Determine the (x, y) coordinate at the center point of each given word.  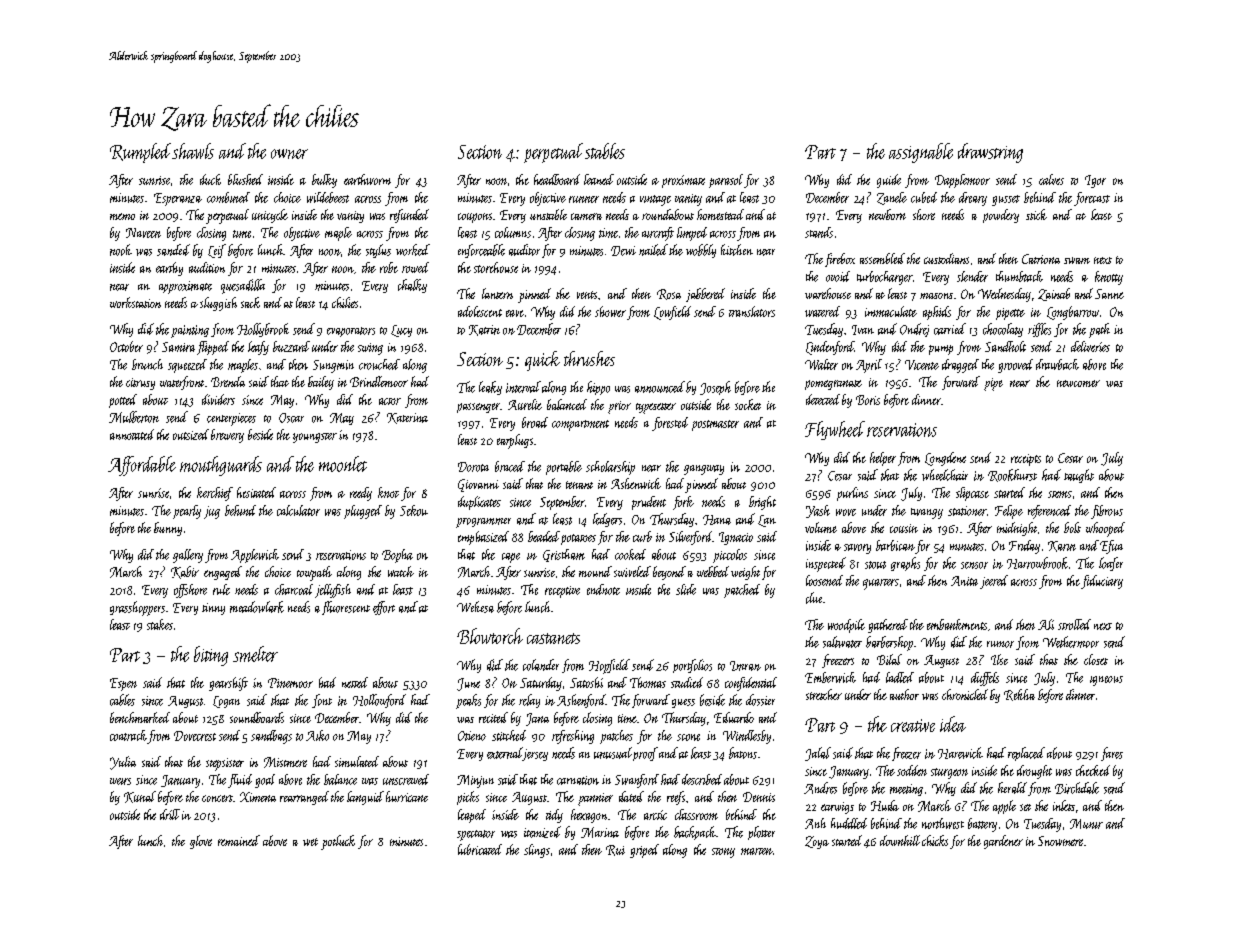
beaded (544, 536)
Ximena (258, 797)
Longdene (945, 459)
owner (289, 154)
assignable (921, 153)
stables (605, 151)
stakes (160, 624)
